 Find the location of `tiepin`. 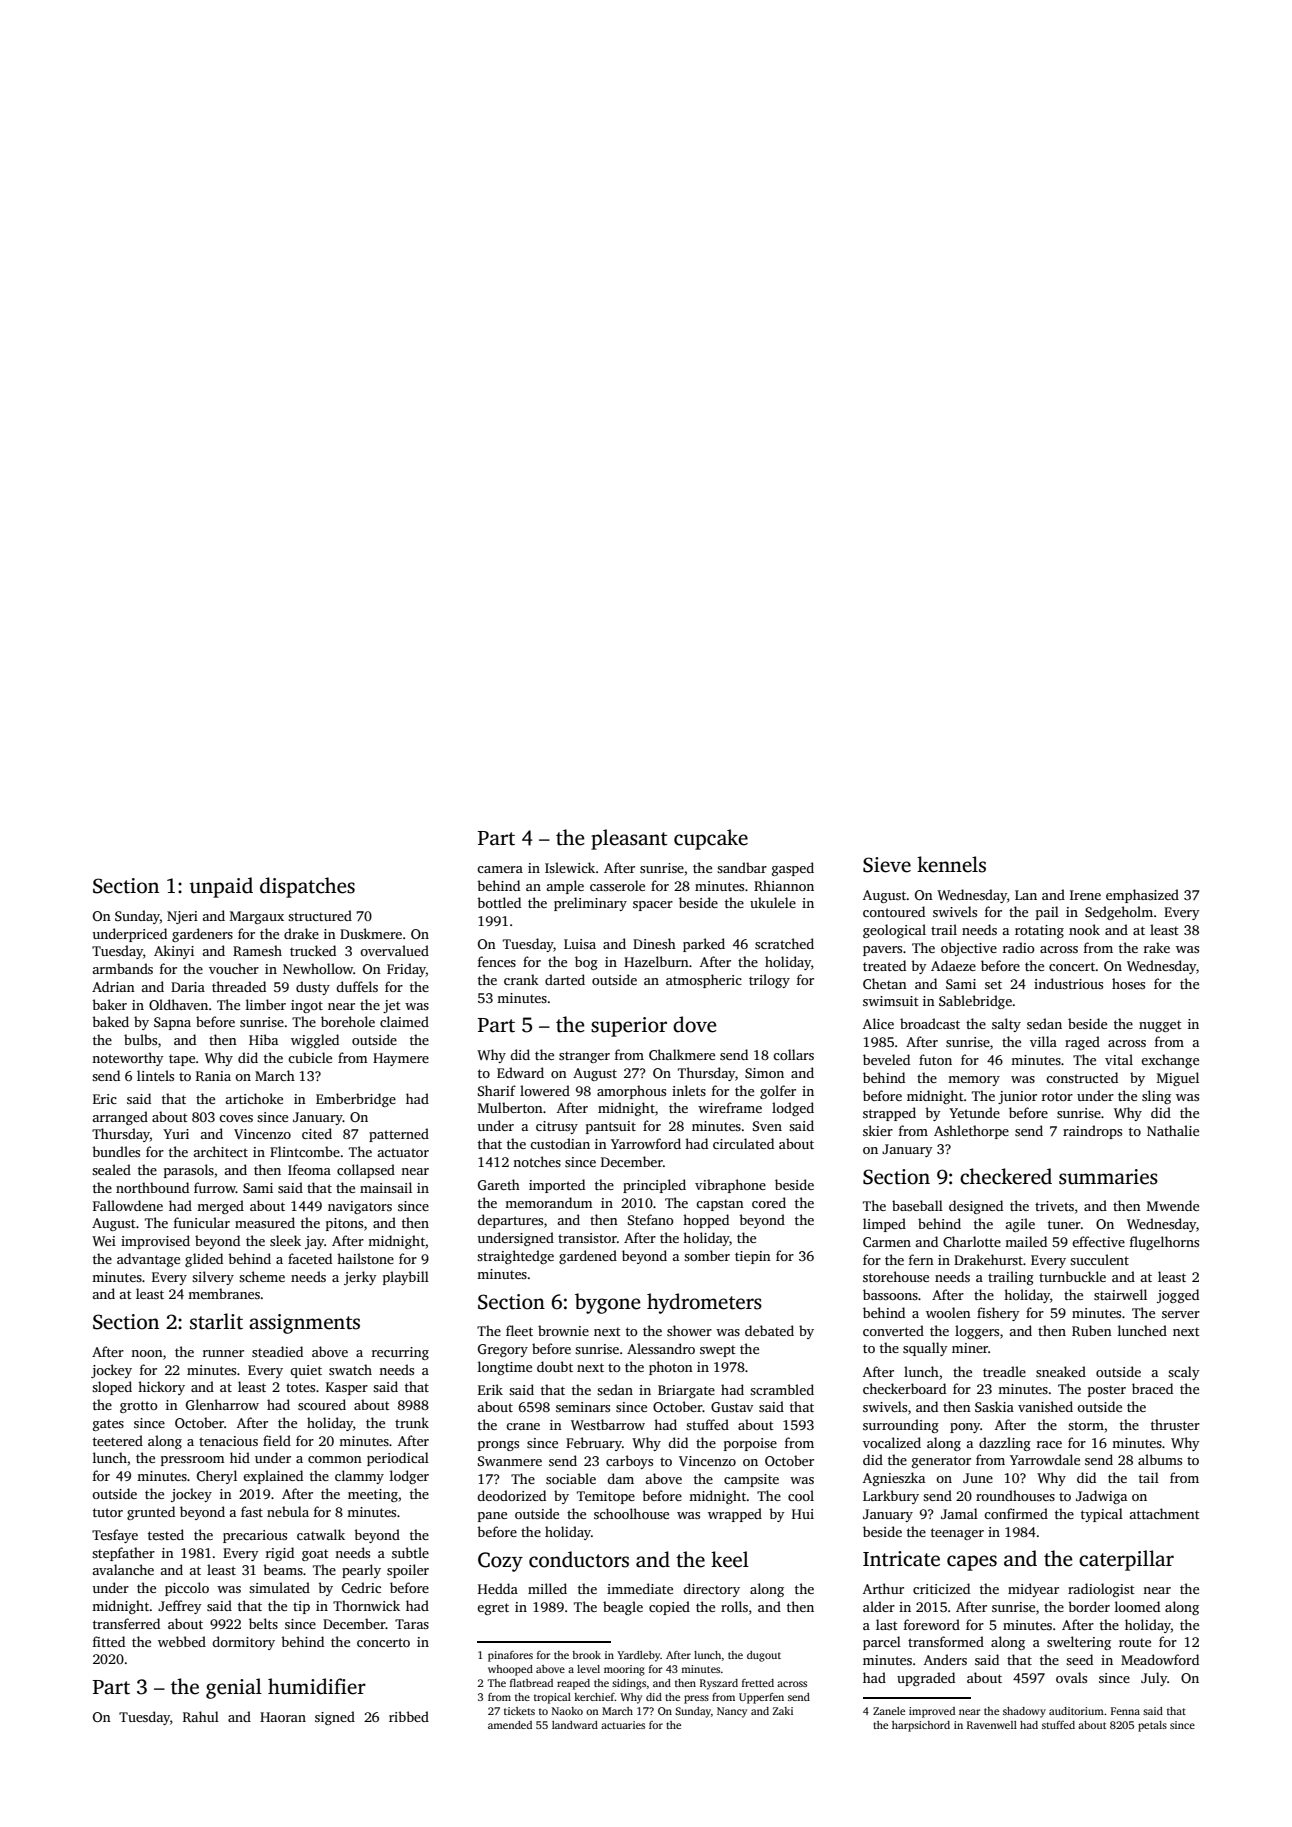

tiepin is located at coordinates (753, 1257).
